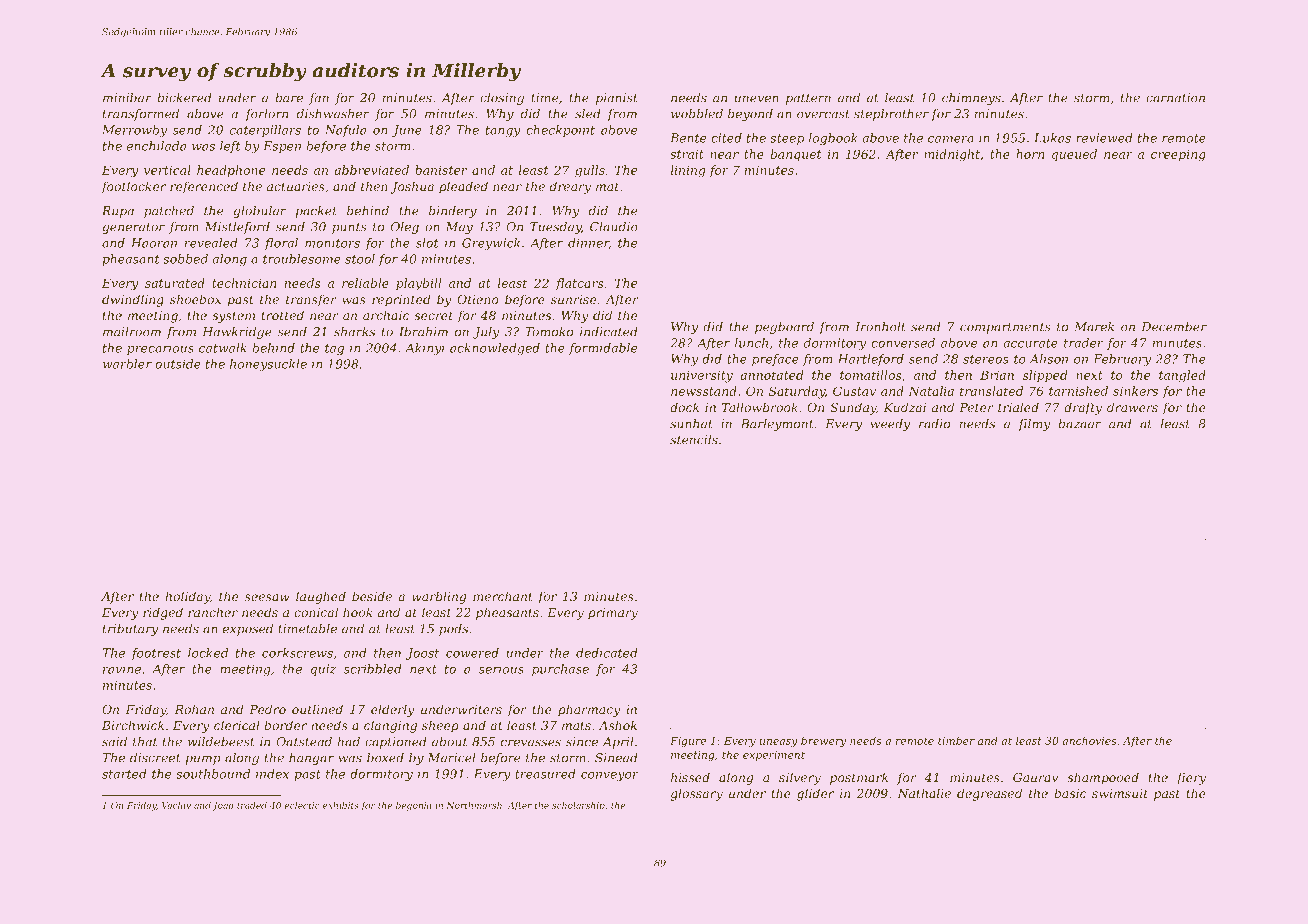 The image size is (1308, 924). I want to click on horn, so click(1030, 154).
